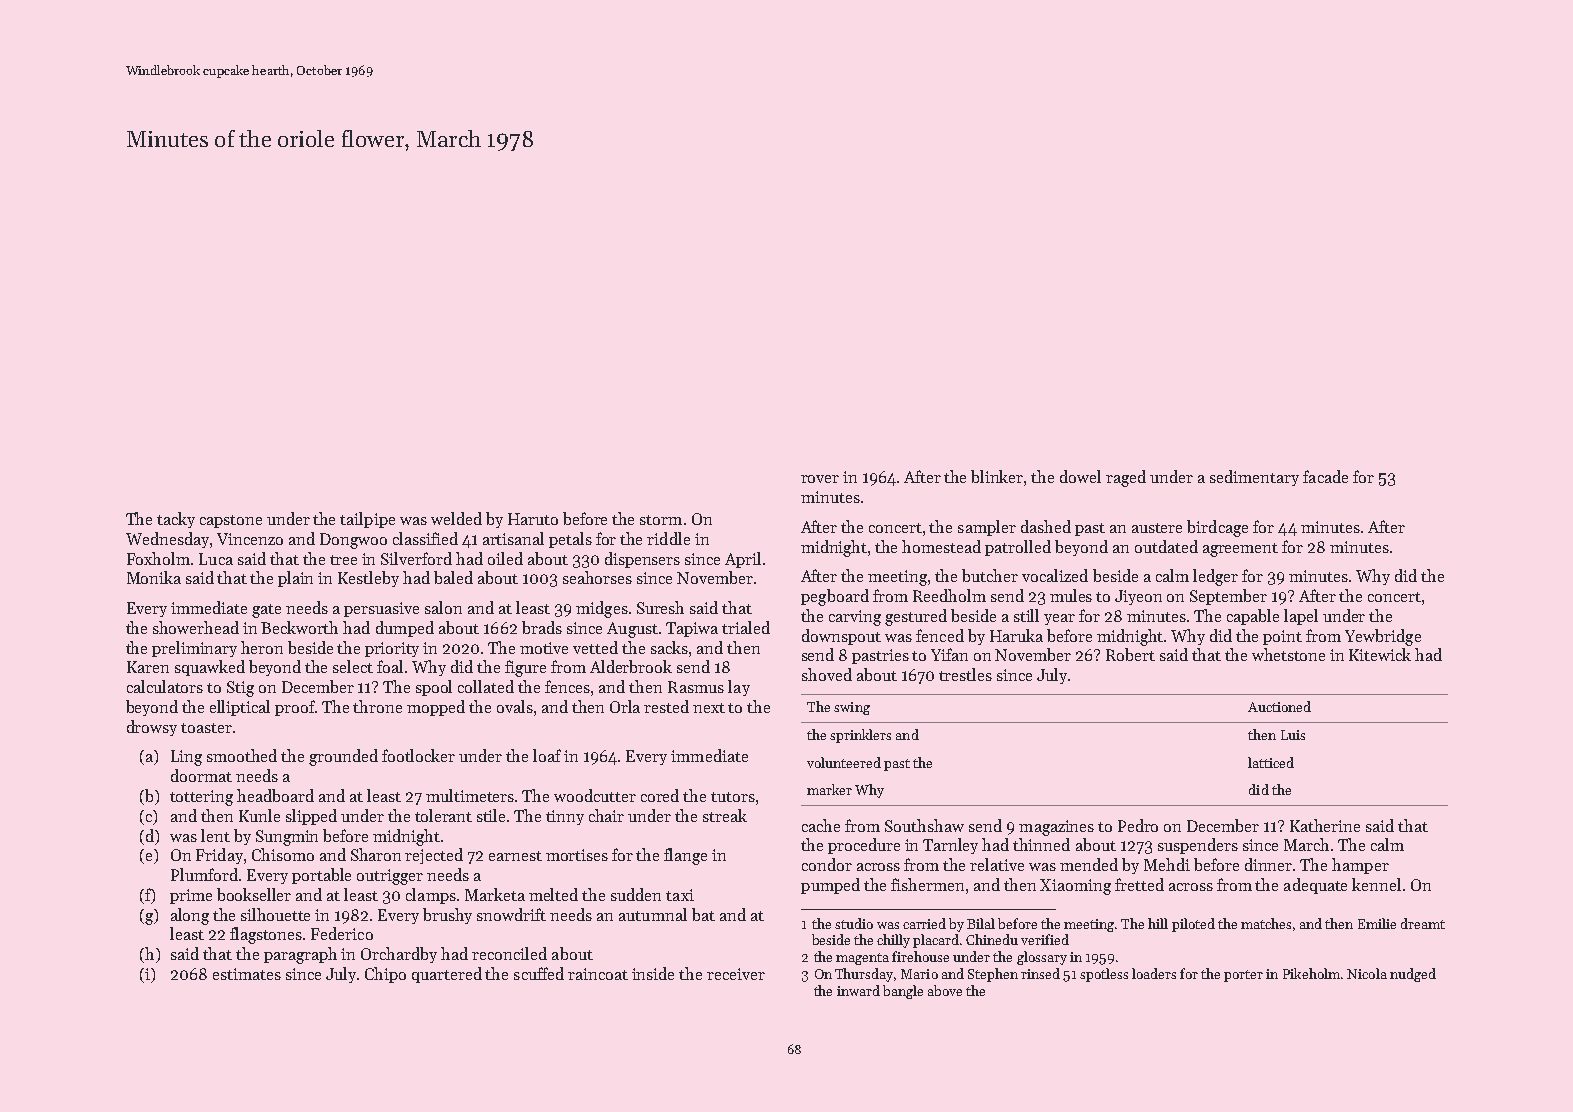  Describe the element at coordinates (434, 856) in the page. I see `rejected` at that location.
